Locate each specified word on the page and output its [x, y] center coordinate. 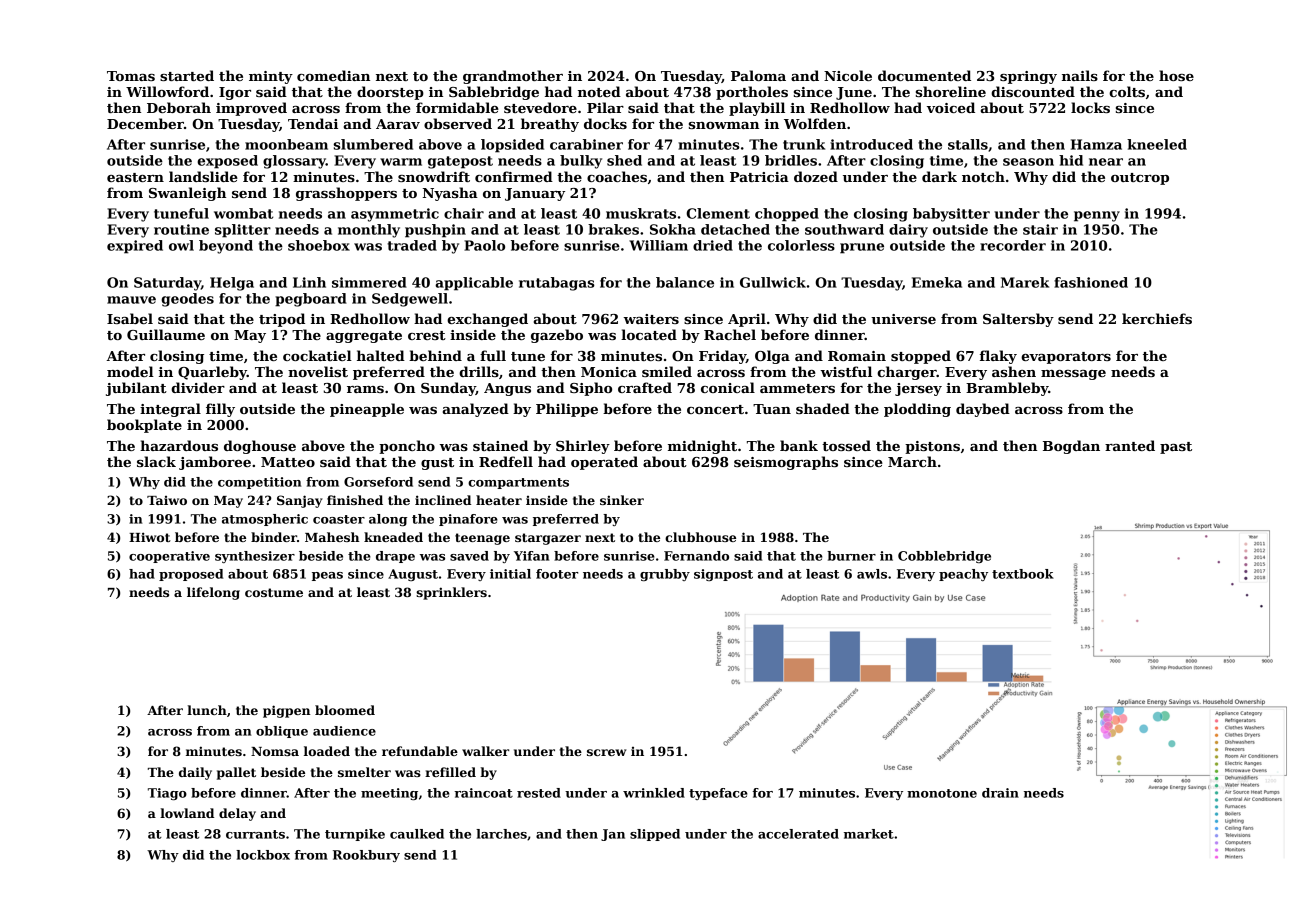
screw [606, 752]
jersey [918, 389]
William [658, 245]
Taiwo [167, 500]
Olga [772, 357]
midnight [702, 447]
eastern [135, 177]
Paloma [758, 75]
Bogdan [1071, 447]
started [187, 75]
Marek [1025, 282]
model [130, 371]
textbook [1023, 574]
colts [1127, 91]
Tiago [167, 794]
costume [274, 592]
